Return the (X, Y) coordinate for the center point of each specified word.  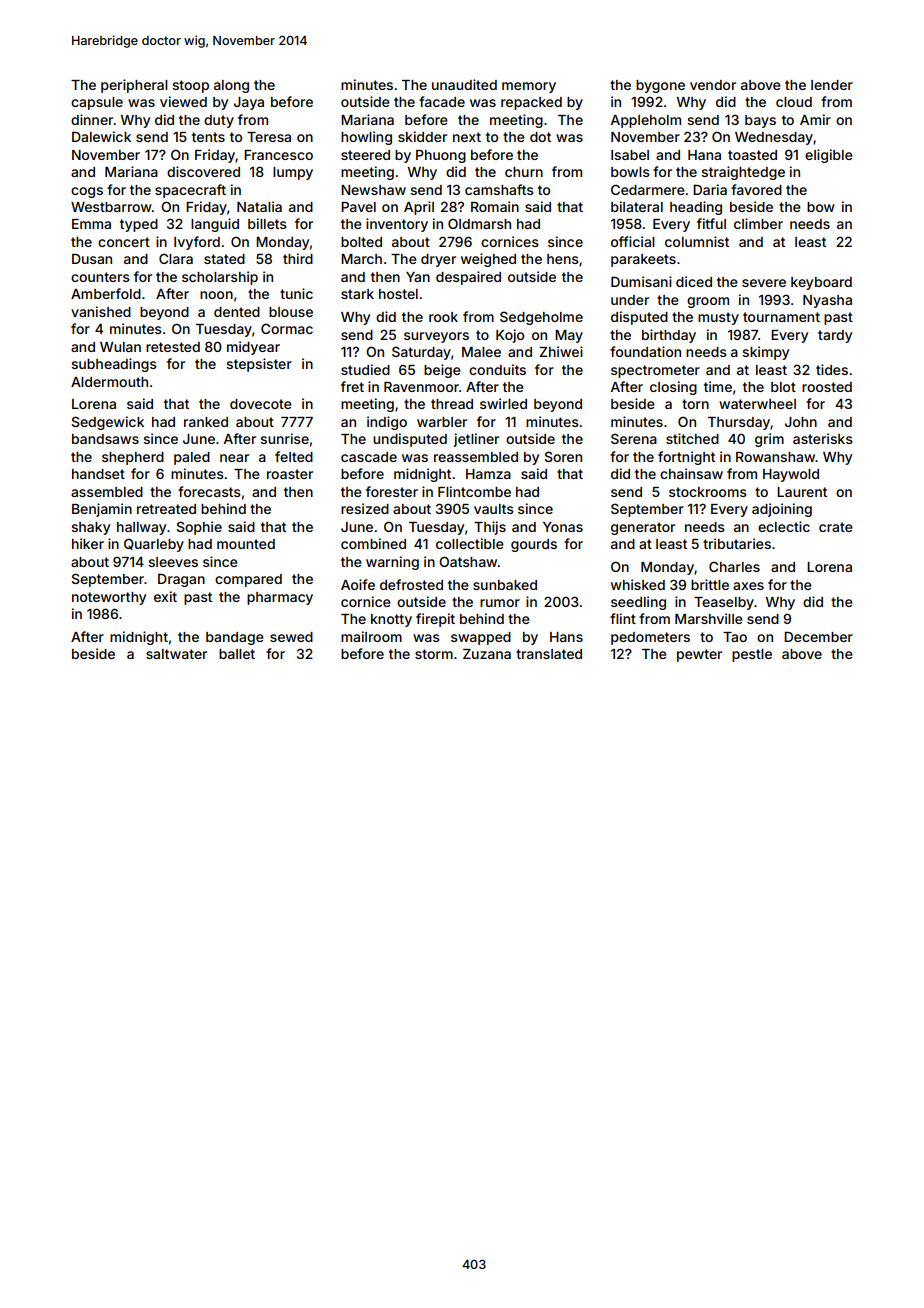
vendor (713, 85)
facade (442, 101)
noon (216, 295)
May (569, 336)
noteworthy (109, 598)
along (231, 86)
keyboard (821, 283)
